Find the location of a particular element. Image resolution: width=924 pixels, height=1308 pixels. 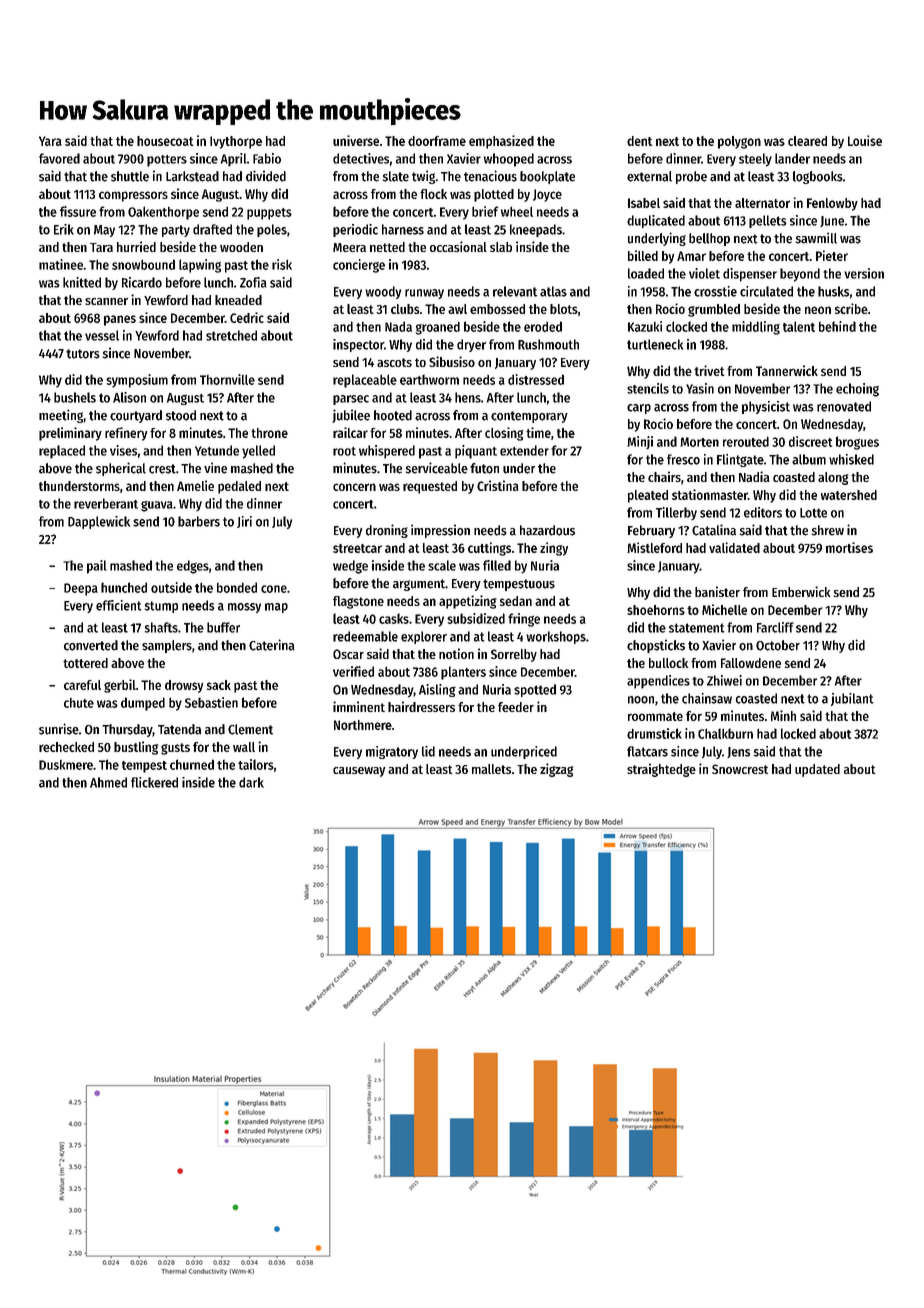

dryer is located at coordinates (471, 345).
